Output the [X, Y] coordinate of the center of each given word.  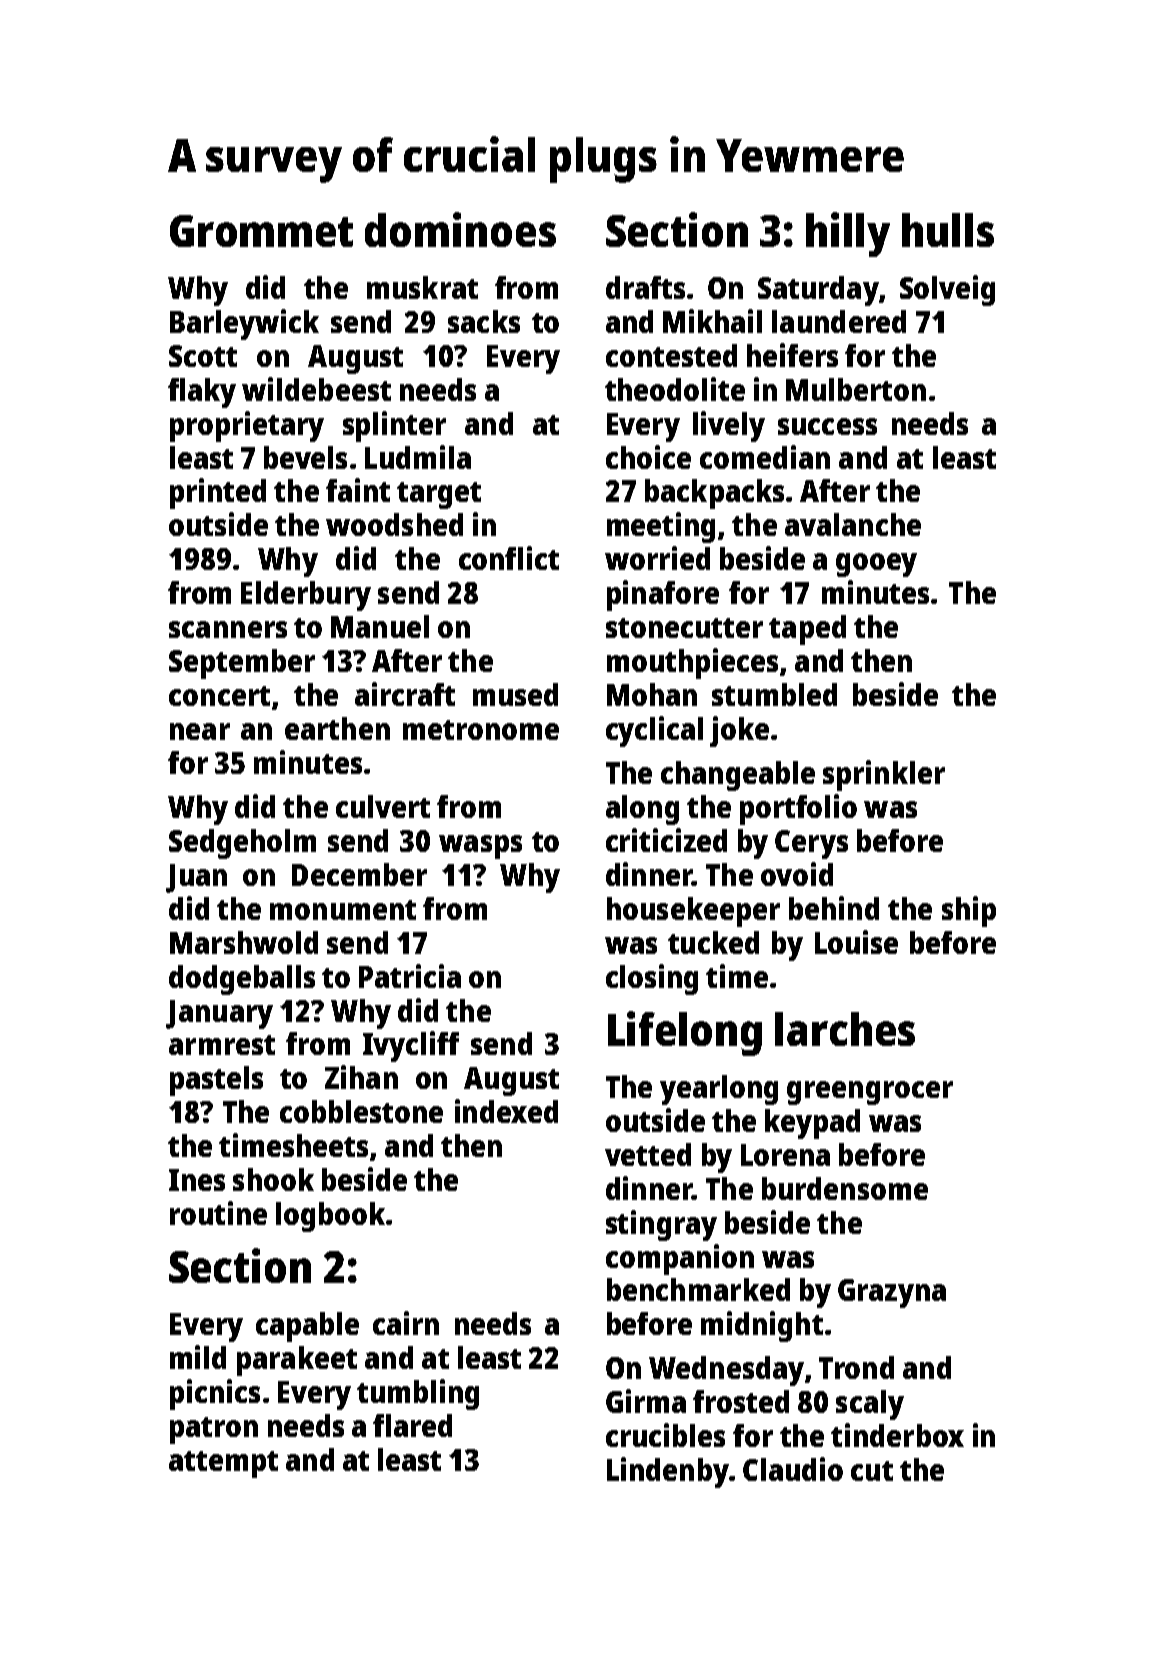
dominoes [460, 229]
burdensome [845, 1188]
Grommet [261, 231]
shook [273, 1179]
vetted [648, 1154]
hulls [948, 230]
